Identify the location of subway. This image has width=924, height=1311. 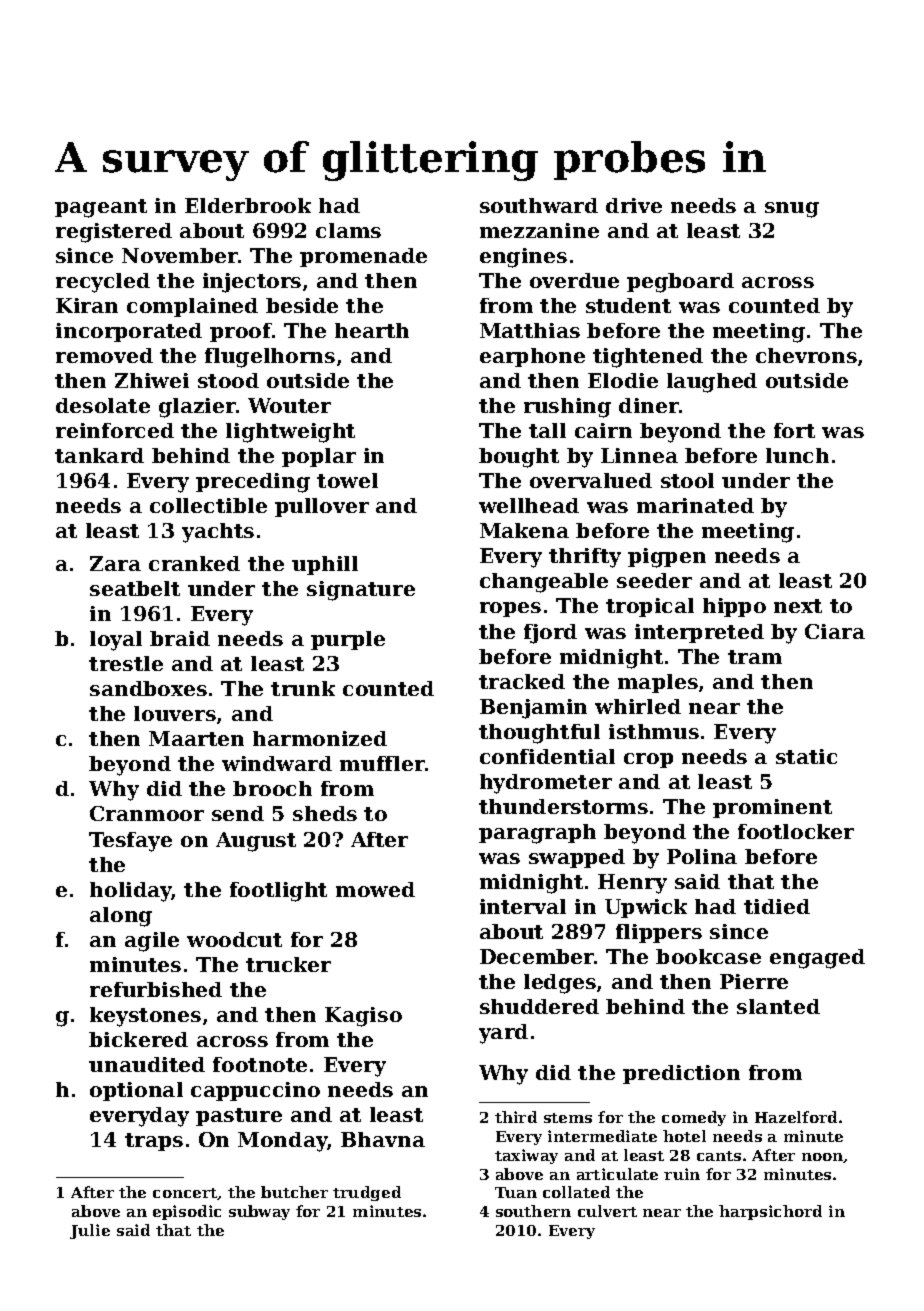
(259, 1212).
